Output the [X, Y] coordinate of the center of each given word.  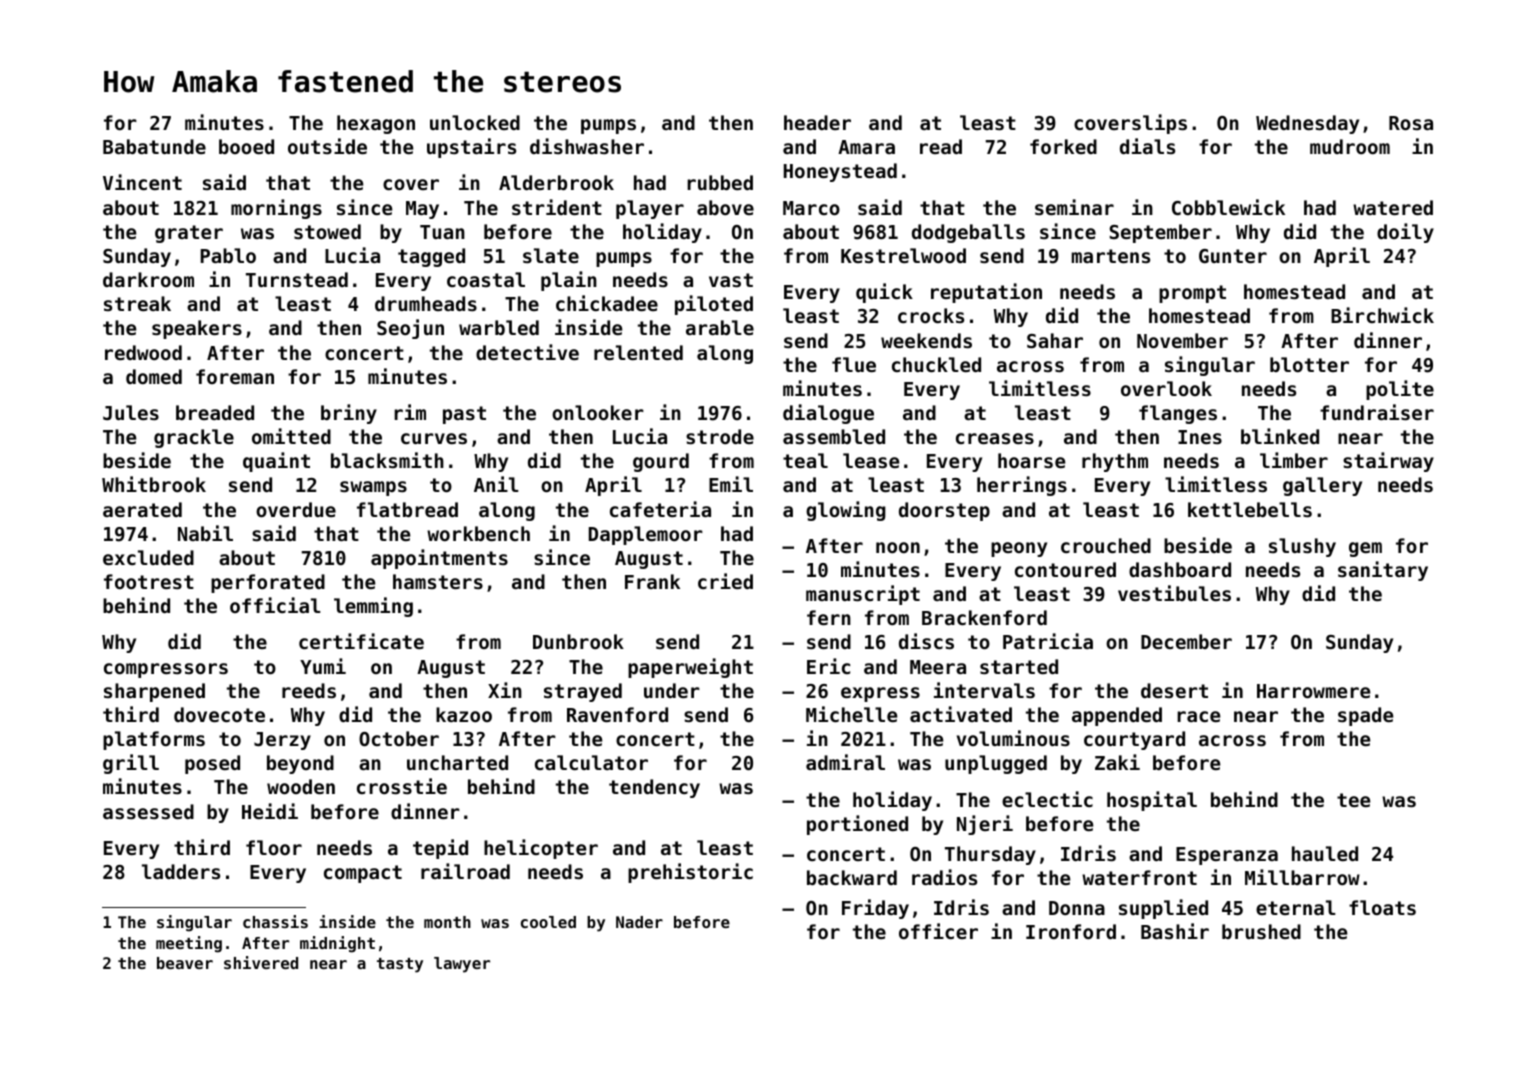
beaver [185, 963]
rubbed [720, 182]
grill [131, 764]
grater [189, 234]
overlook [1166, 388]
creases [995, 438]
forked [1063, 146]
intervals [984, 690]
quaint [276, 462]
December [1186, 641]
